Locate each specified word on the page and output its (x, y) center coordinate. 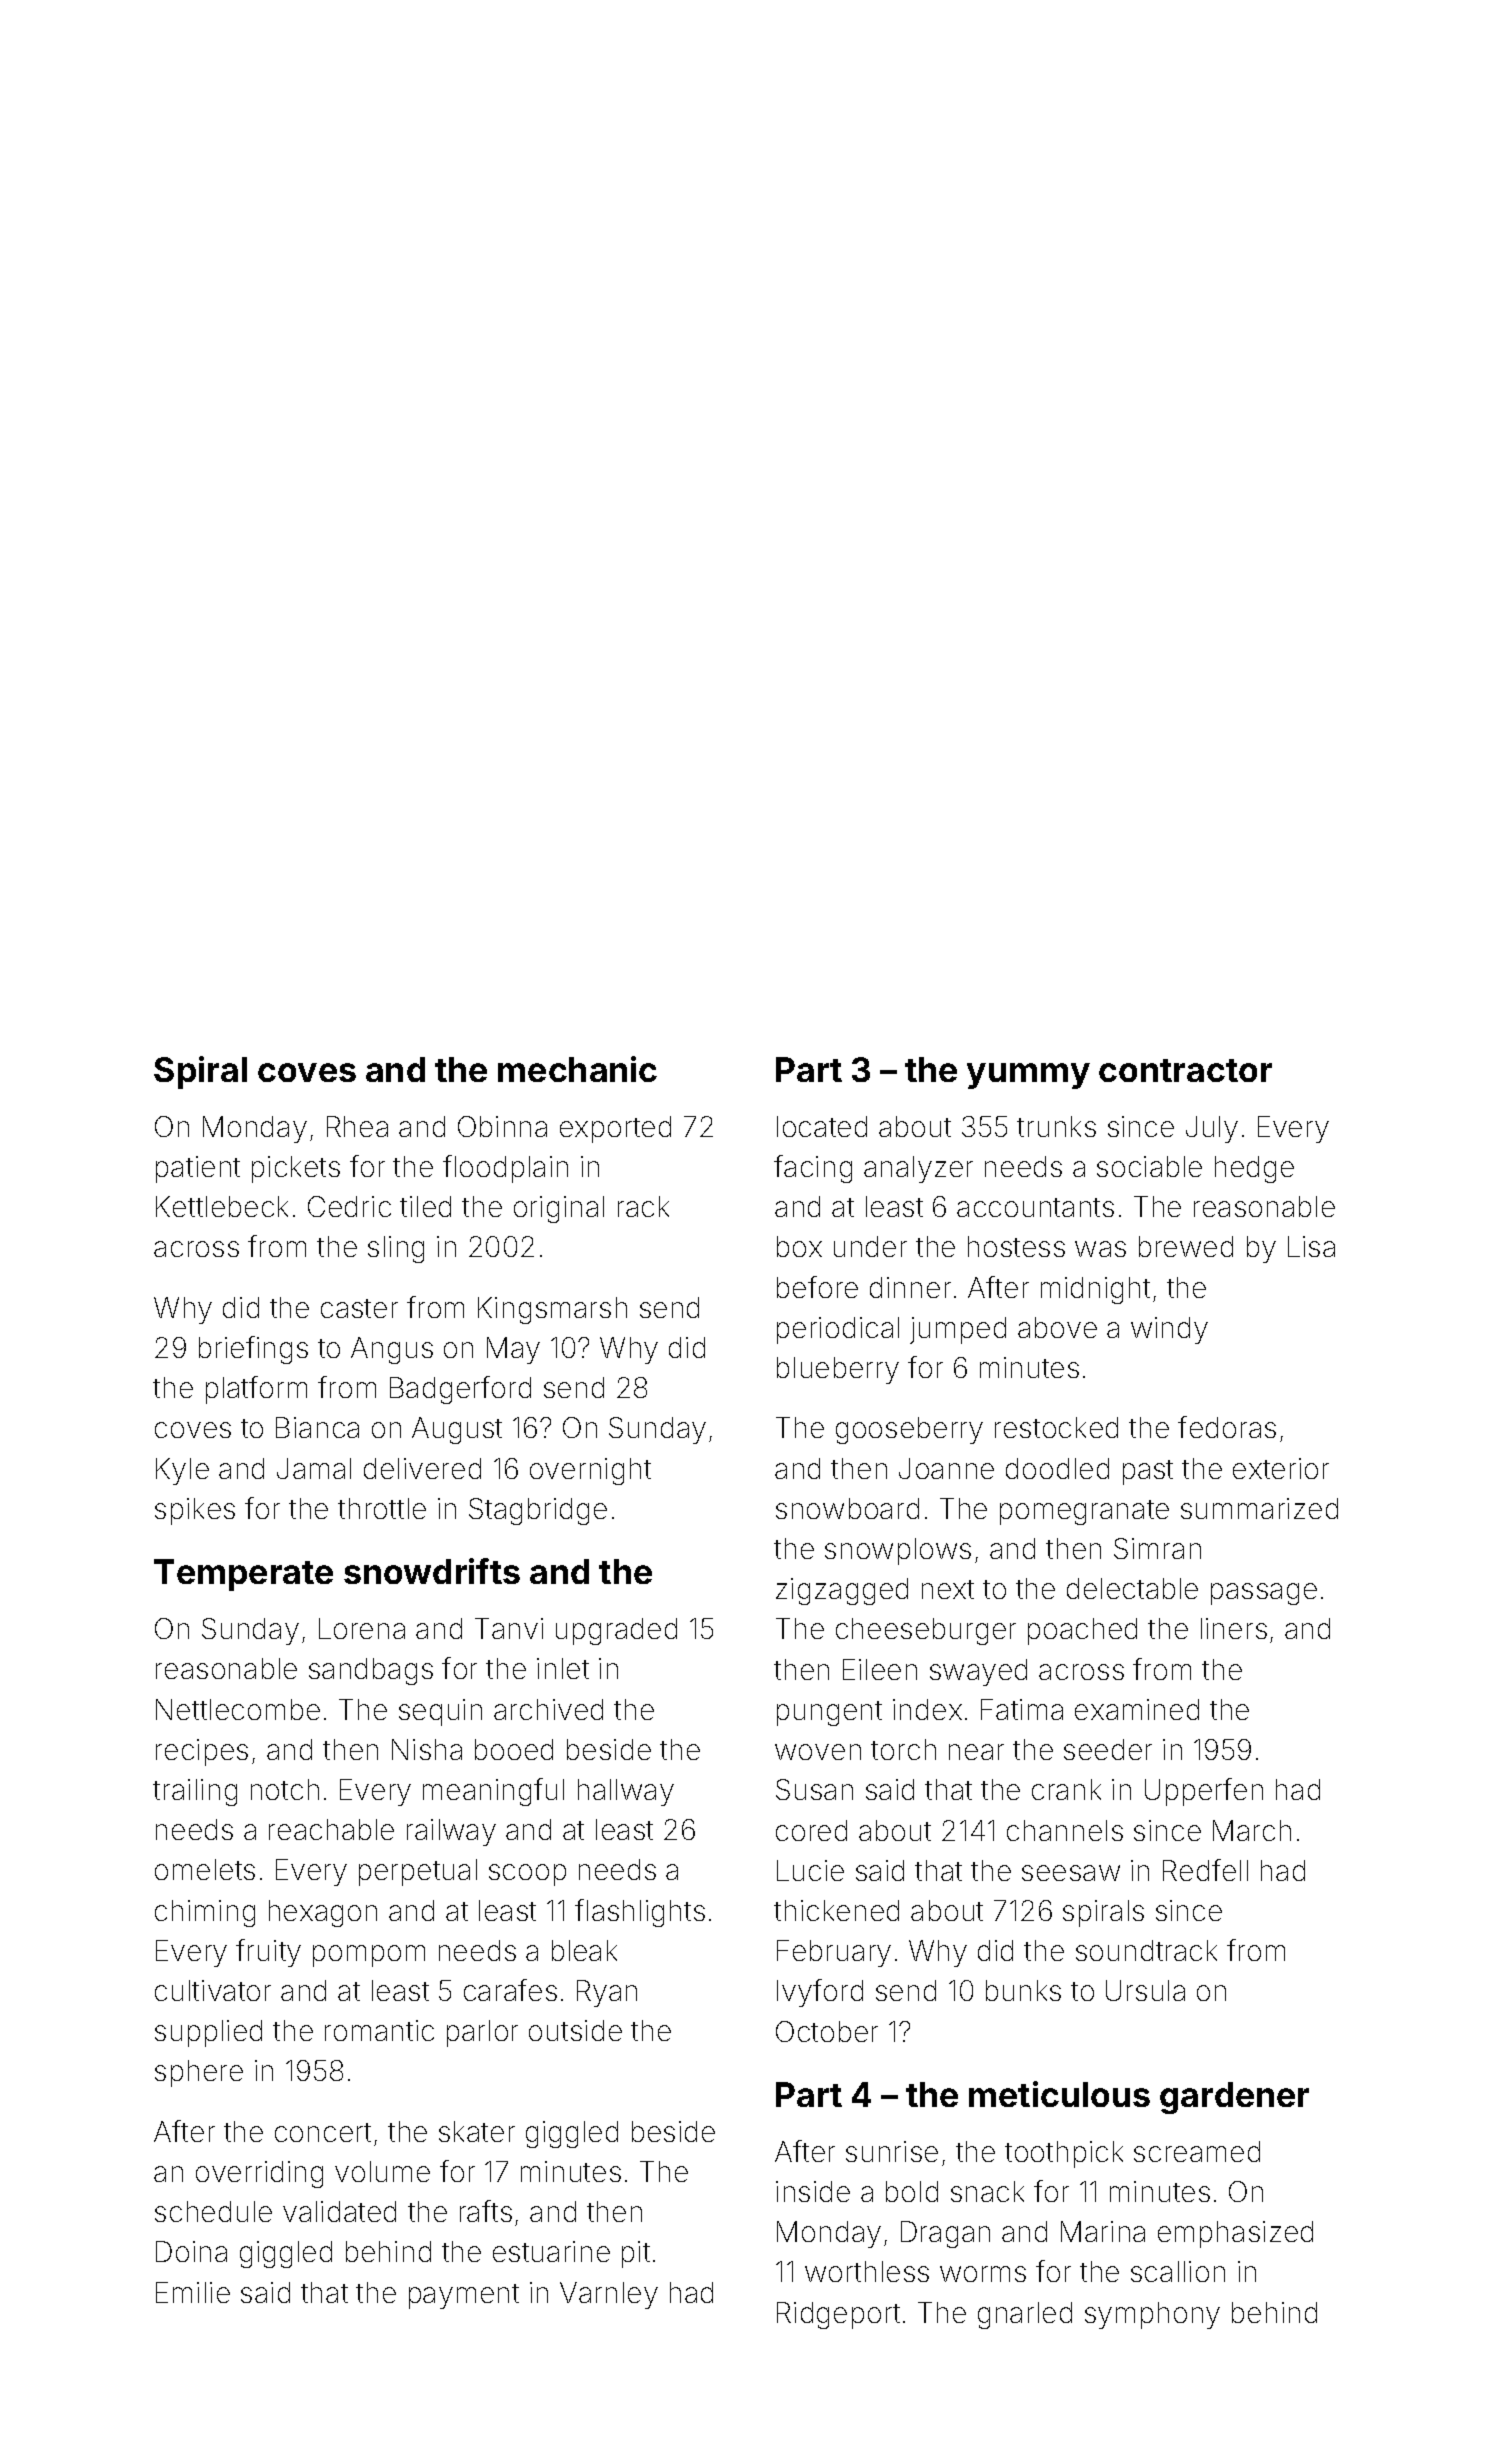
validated (339, 2211)
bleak (584, 1950)
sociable (1149, 1166)
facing (813, 1169)
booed (514, 1749)
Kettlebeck (222, 1206)
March (1252, 1830)
